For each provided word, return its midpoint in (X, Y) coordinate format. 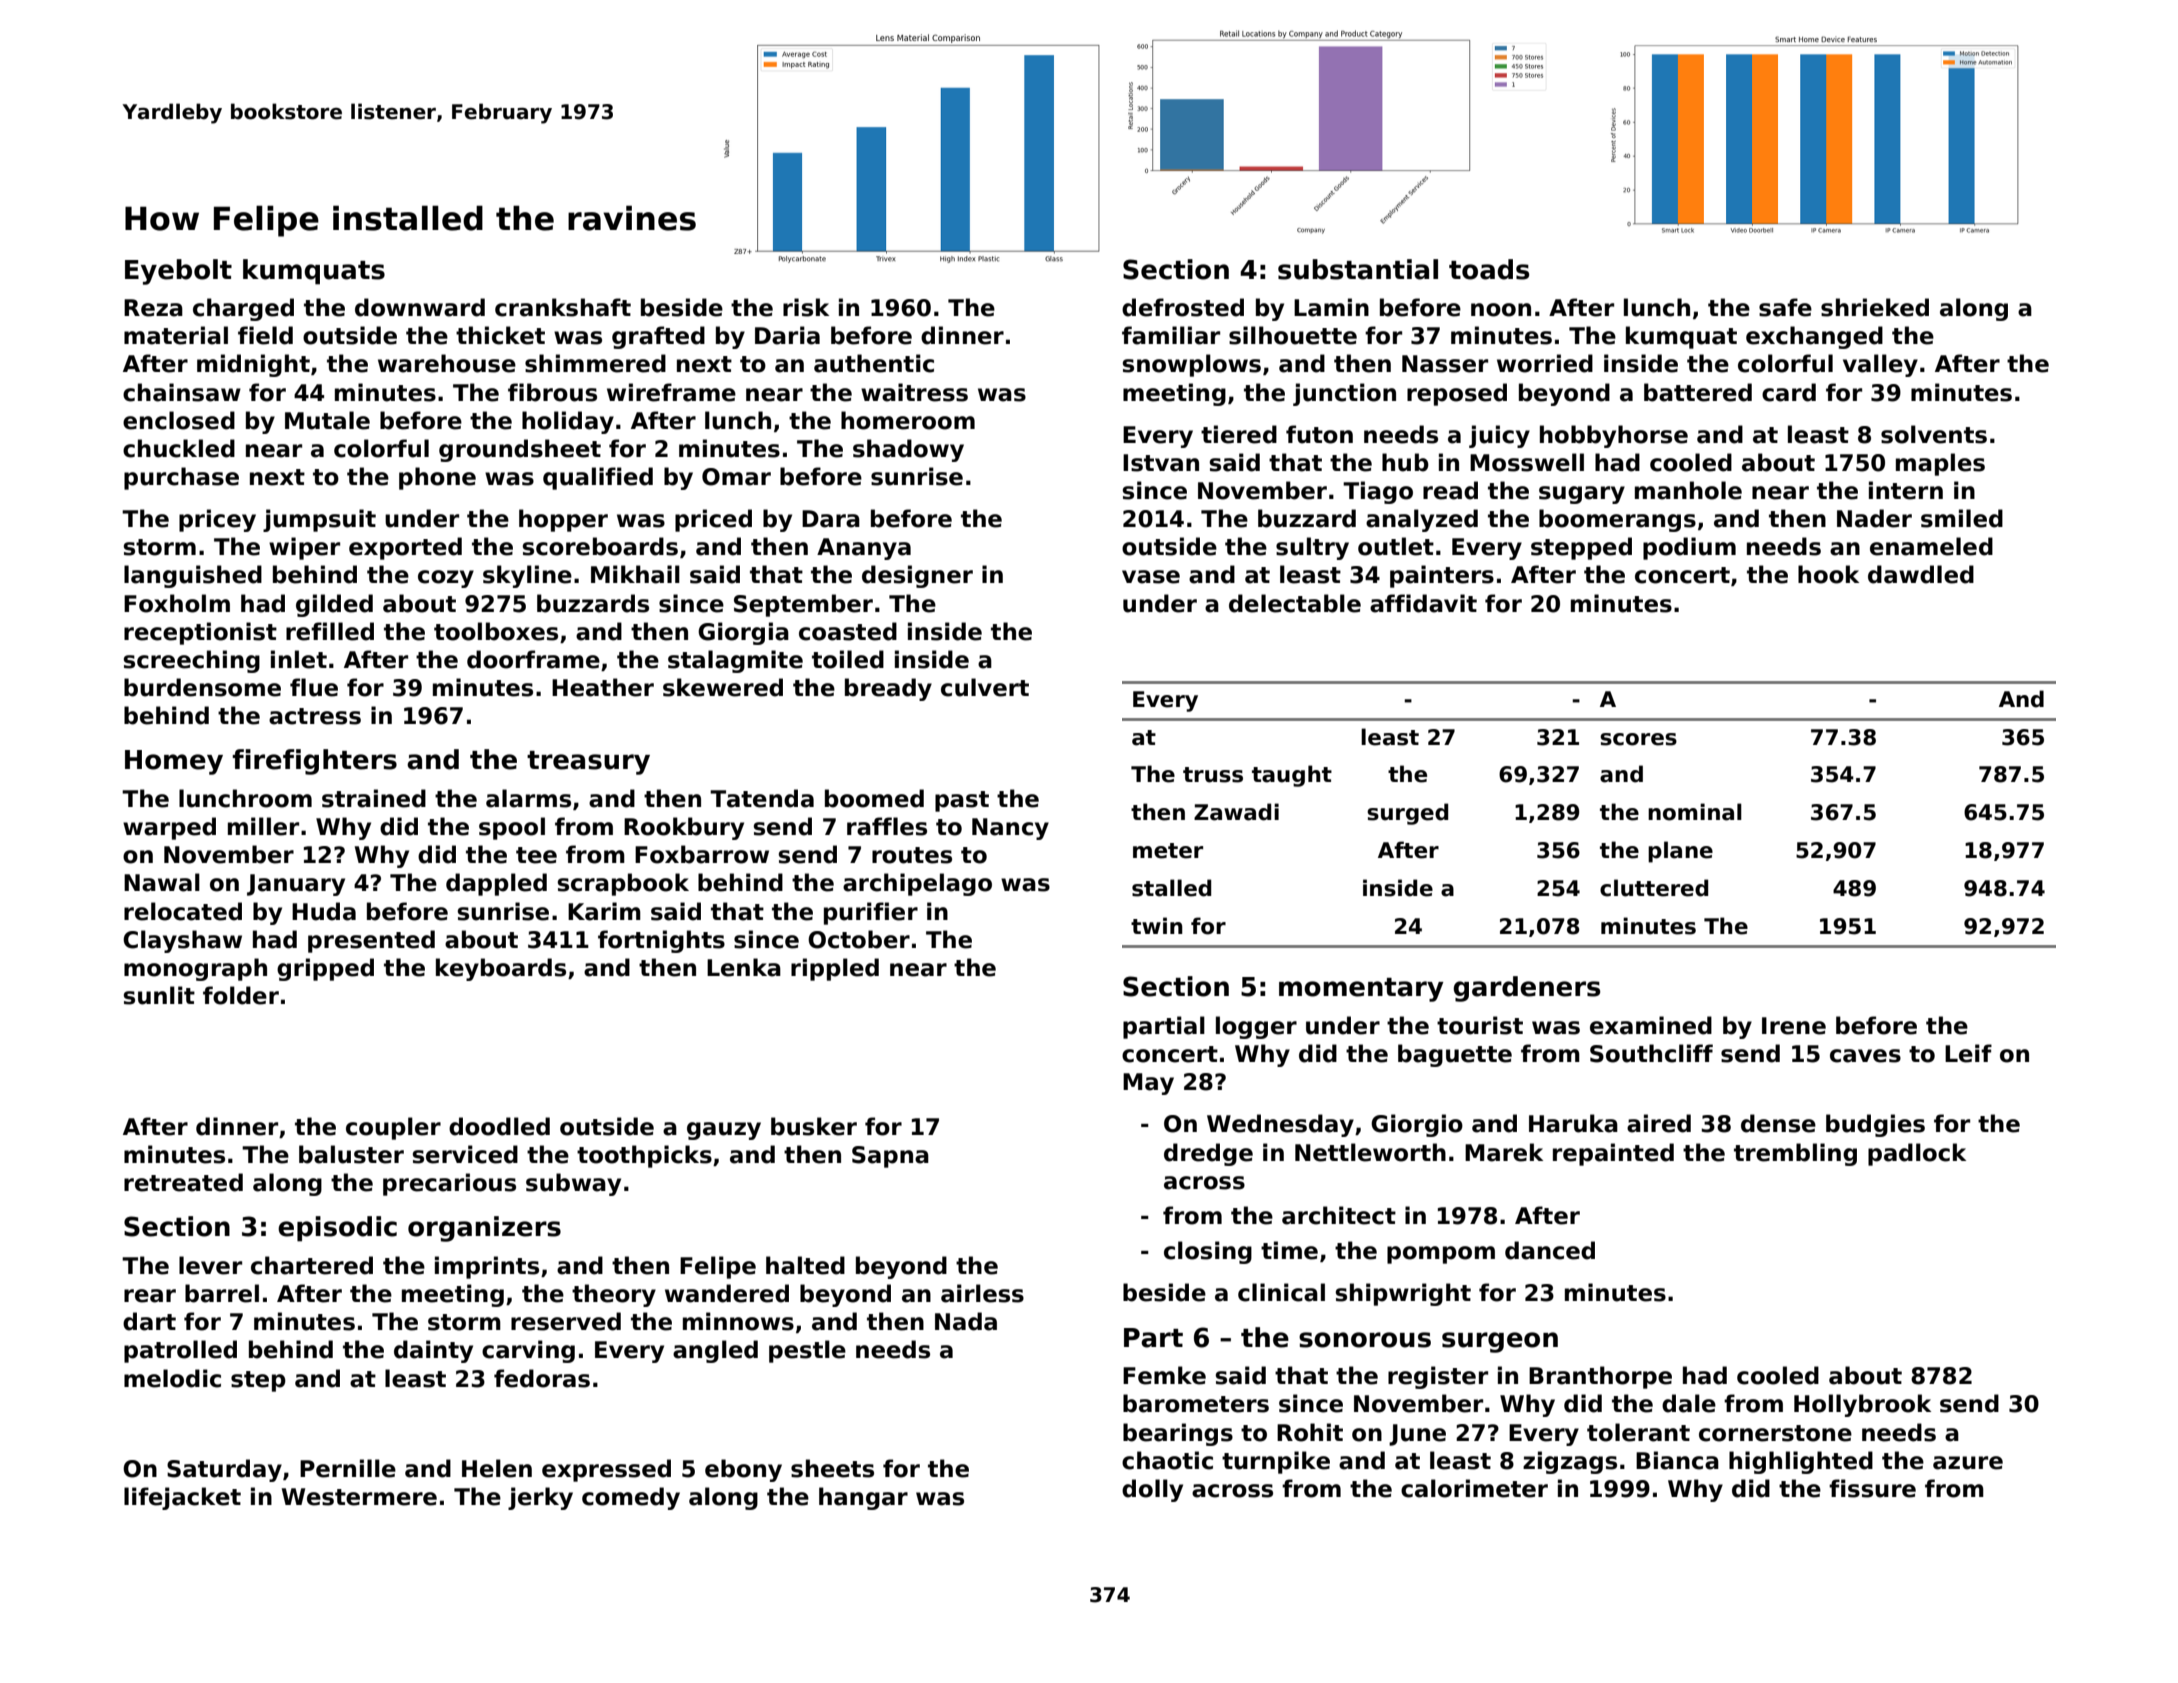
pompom (1441, 1255)
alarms (528, 798)
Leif (1968, 1053)
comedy (631, 1498)
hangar (863, 1498)
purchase (181, 478)
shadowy (908, 450)
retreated (183, 1182)
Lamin (1331, 307)
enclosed (179, 420)
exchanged (1814, 337)
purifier (871, 913)
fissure (1872, 1488)
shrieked (1875, 307)
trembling (1795, 1154)
